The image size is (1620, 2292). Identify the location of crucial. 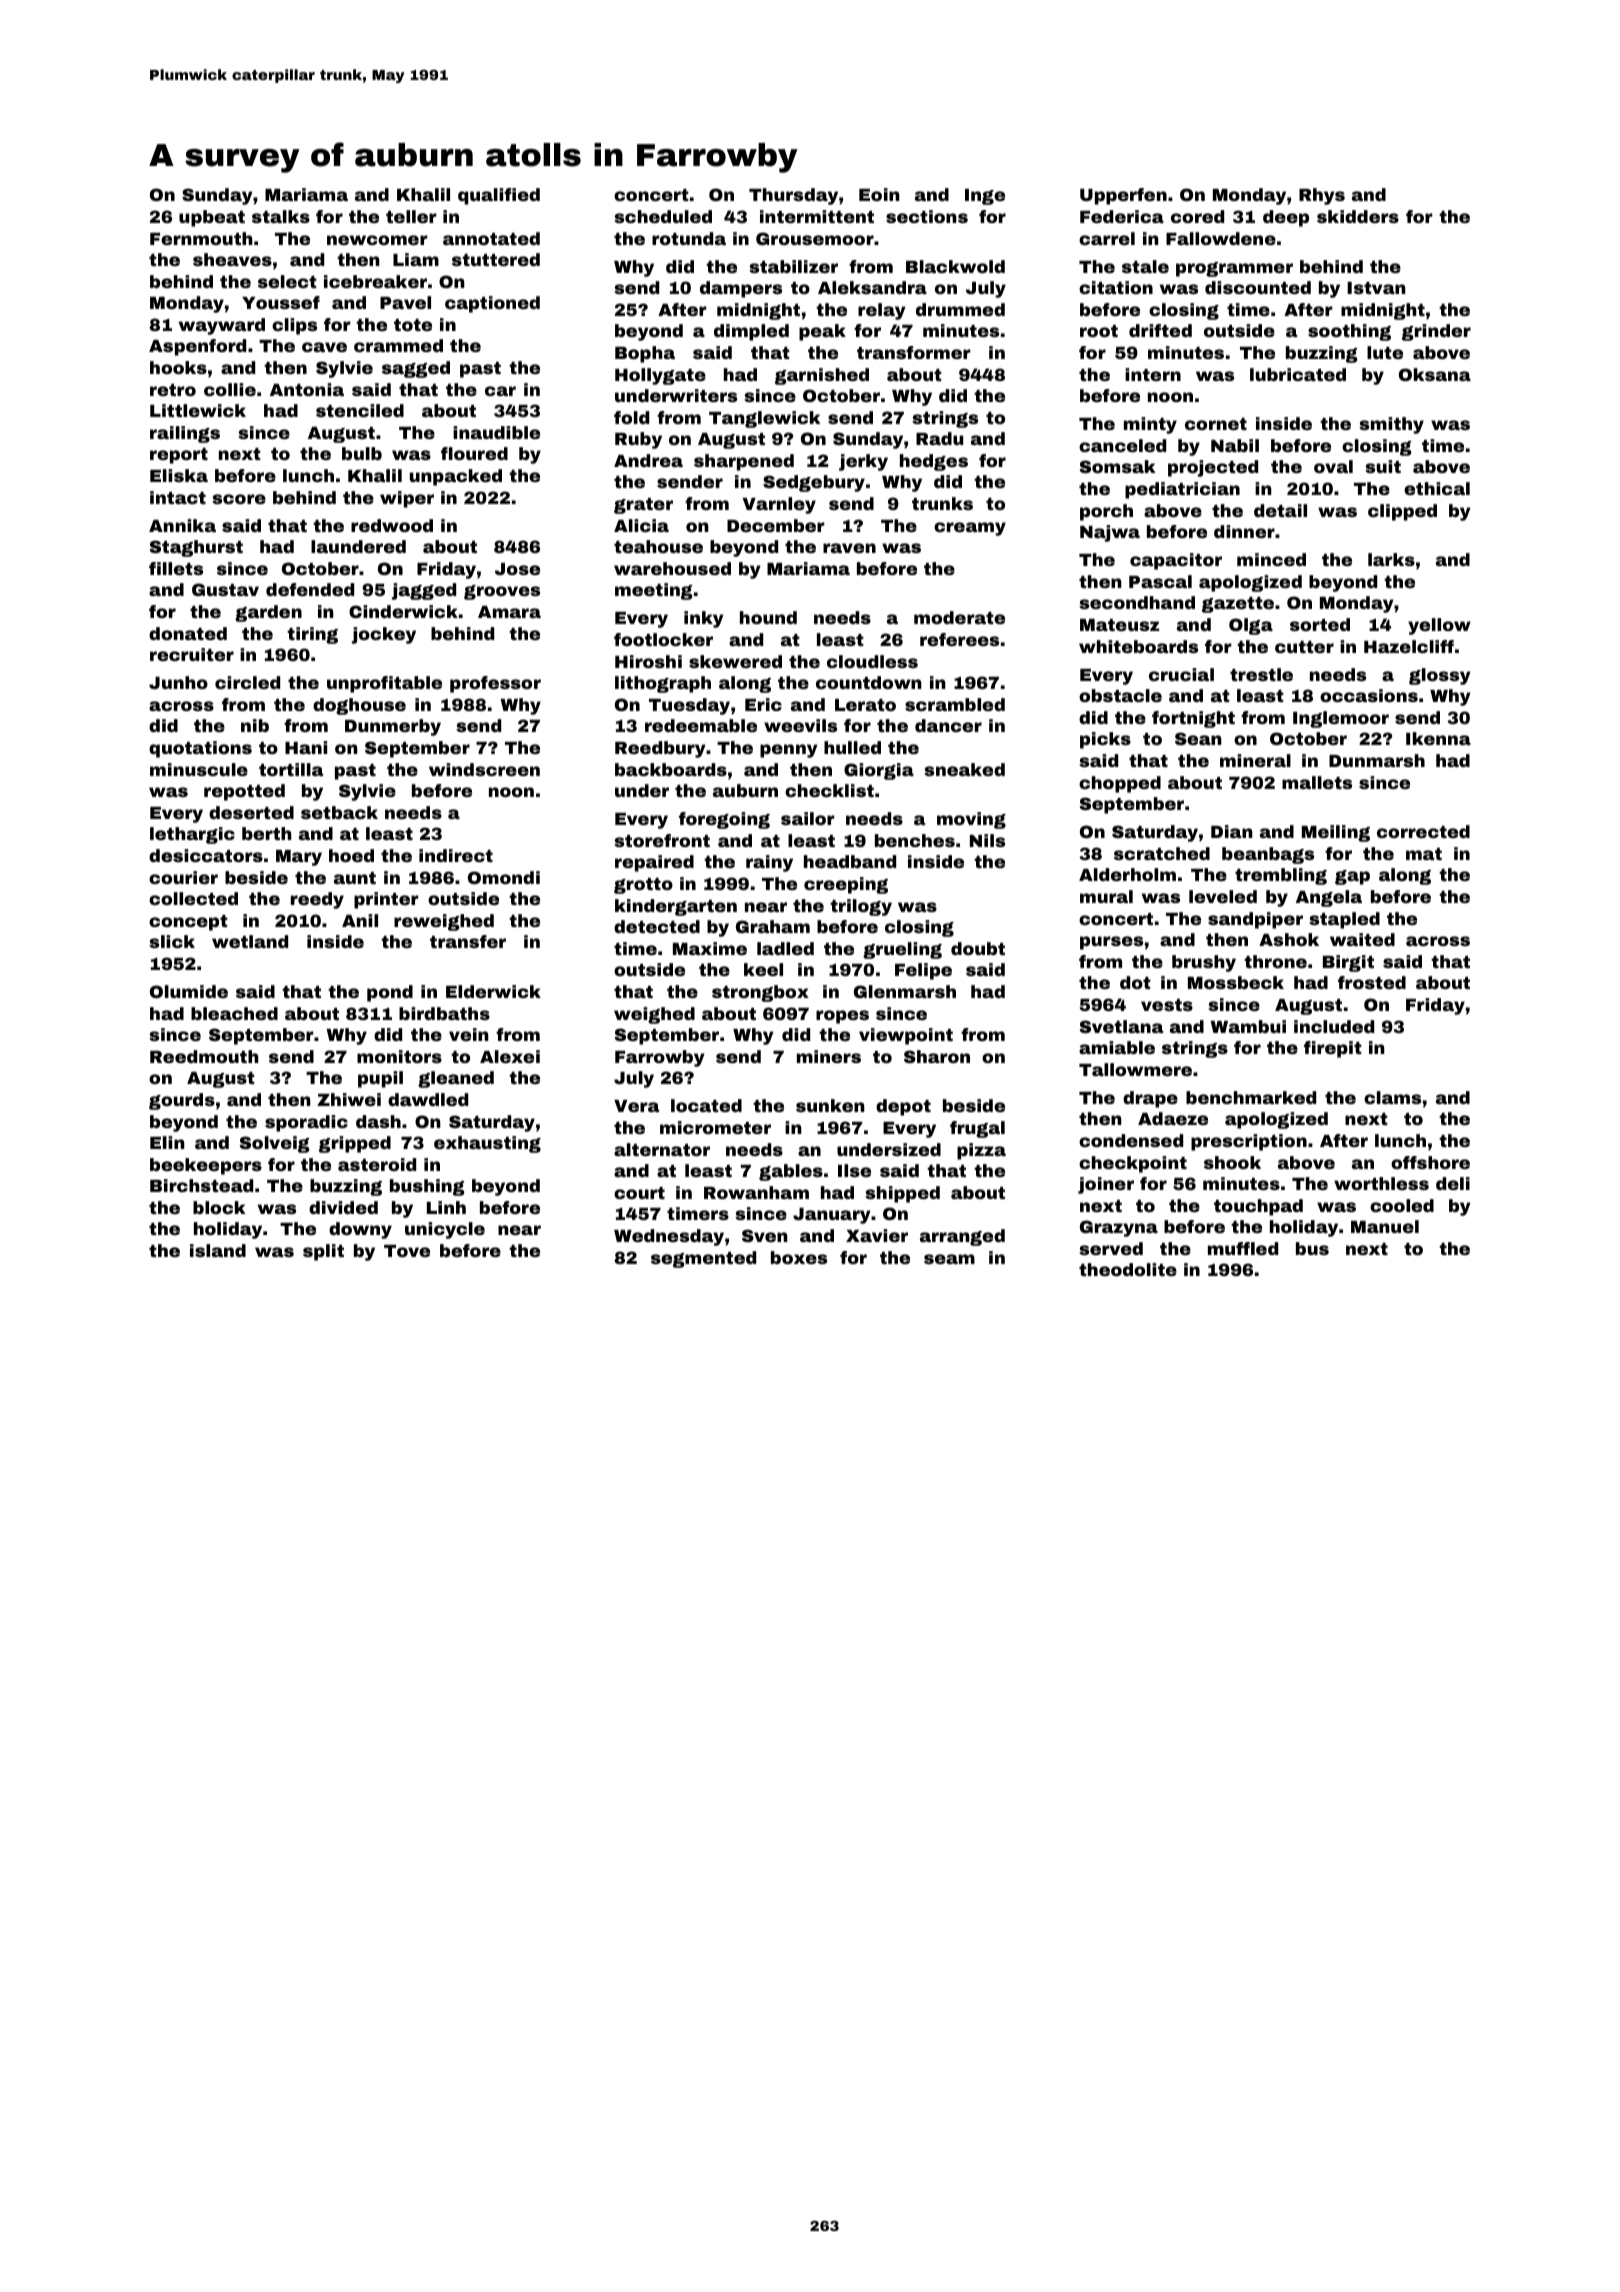
(1181, 674).
